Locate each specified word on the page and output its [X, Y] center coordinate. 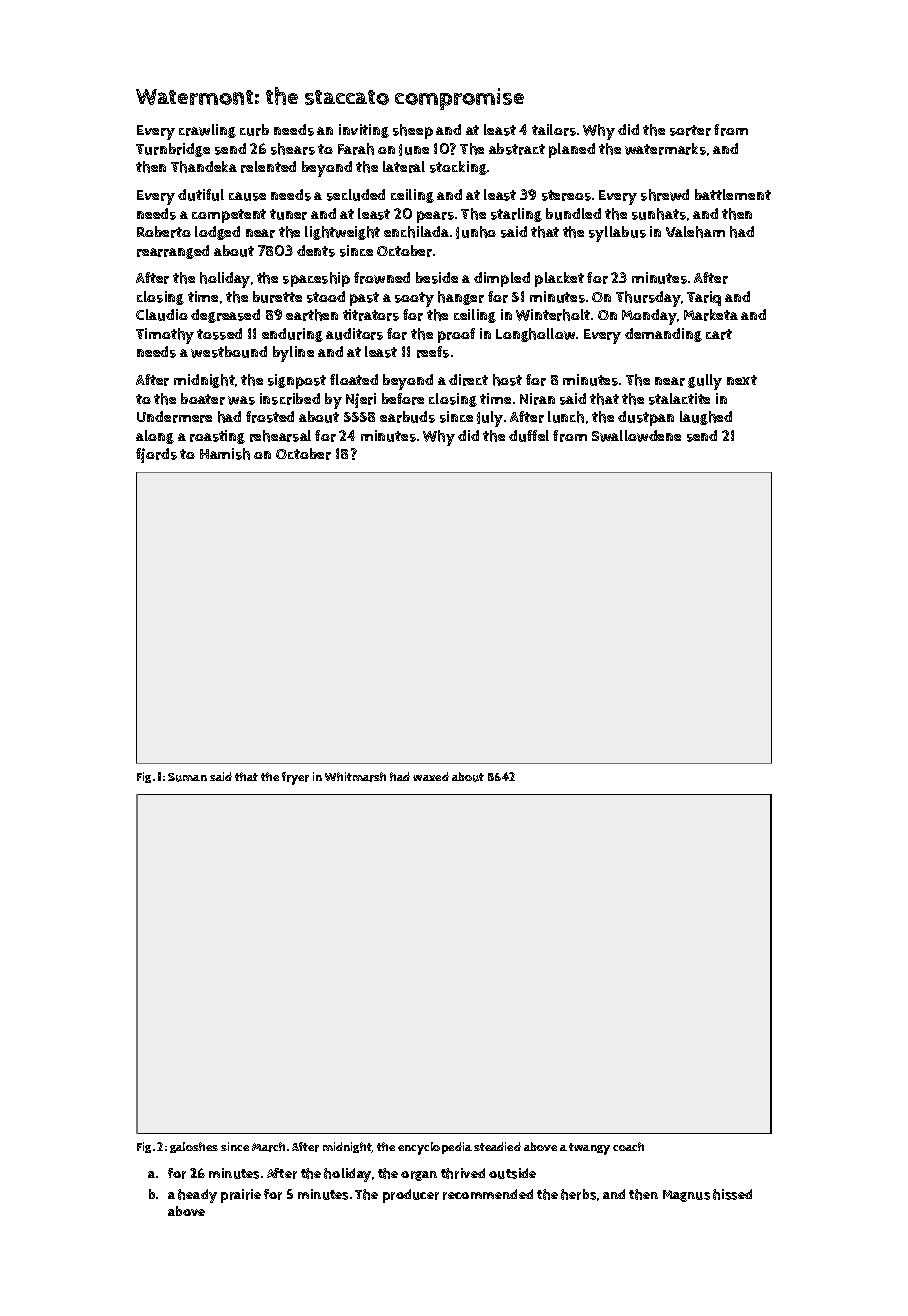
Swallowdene [636, 436]
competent [229, 216]
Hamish [225, 454]
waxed [431, 776]
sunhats [659, 214]
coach [628, 1146]
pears [435, 217]
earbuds [407, 417]
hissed [732, 1194]
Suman [187, 777]
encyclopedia [435, 1148]
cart [719, 334]
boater [203, 399]
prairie [241, 1196]
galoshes [194, 1147]
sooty [414, 299]
